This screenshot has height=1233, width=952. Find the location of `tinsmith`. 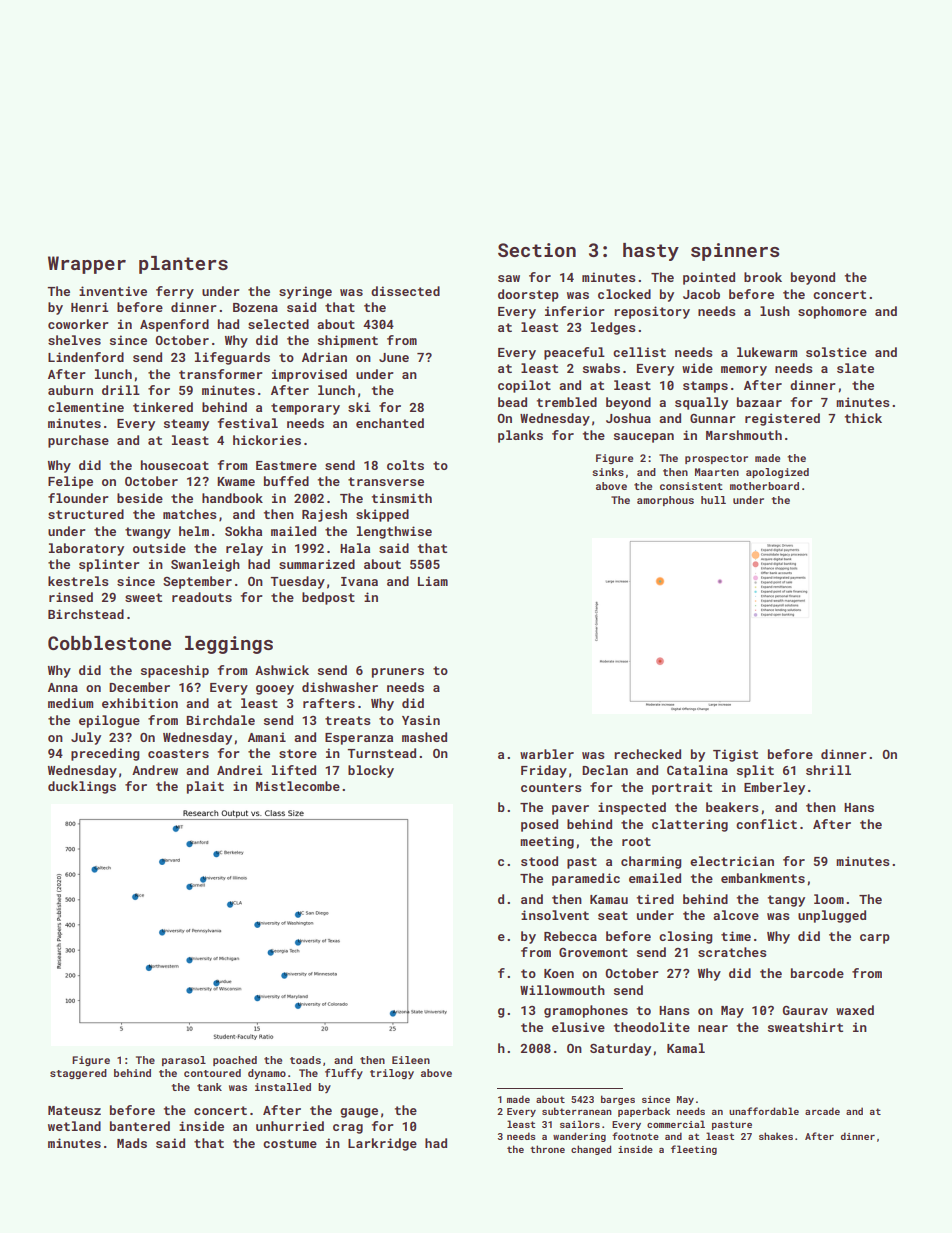

tinsmith is located at coordinates (402, 498).
